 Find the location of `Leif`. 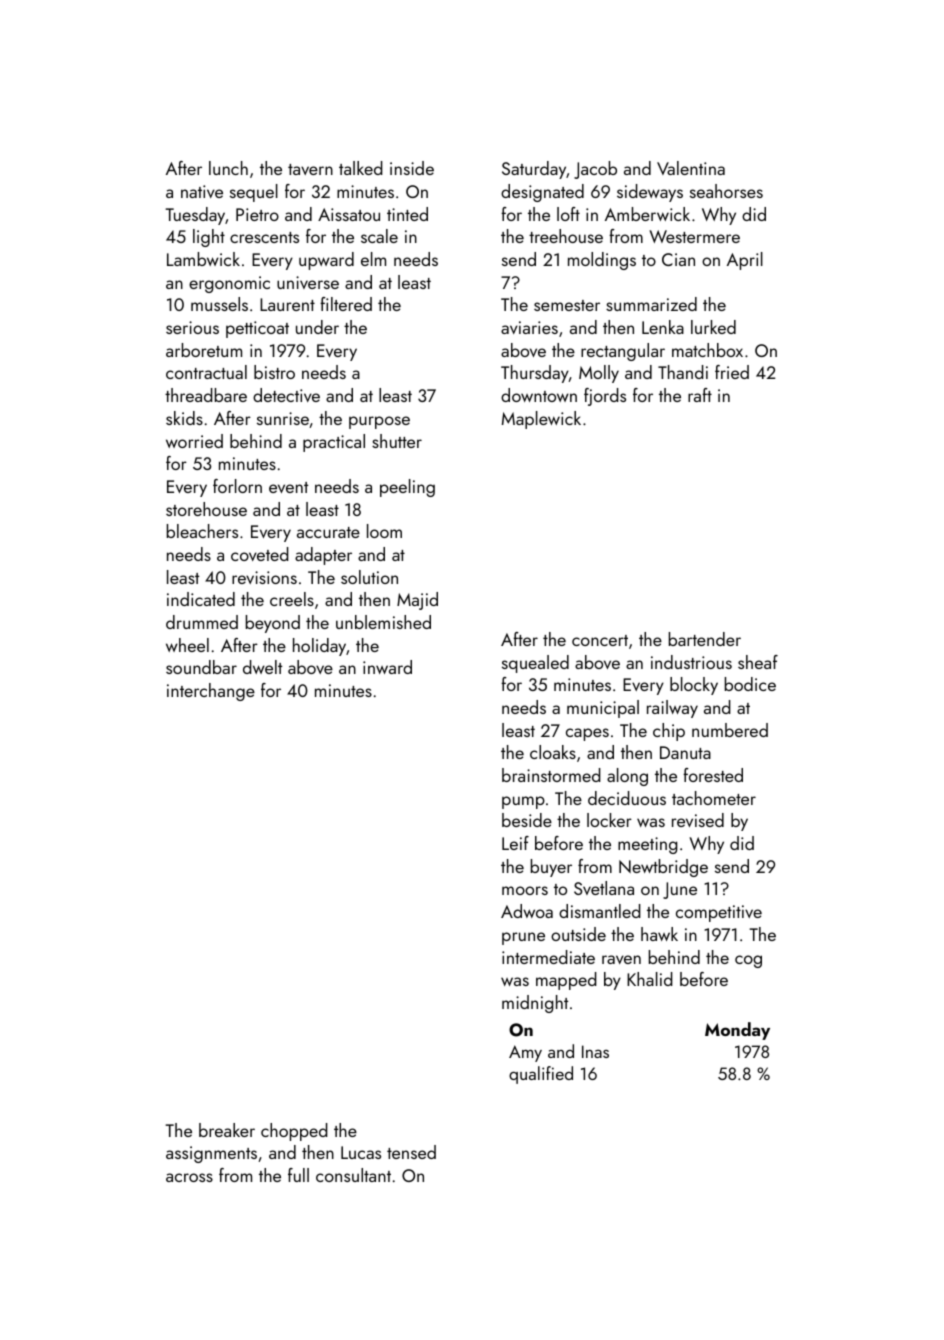

Leif is located at coordinates (515, 843).
